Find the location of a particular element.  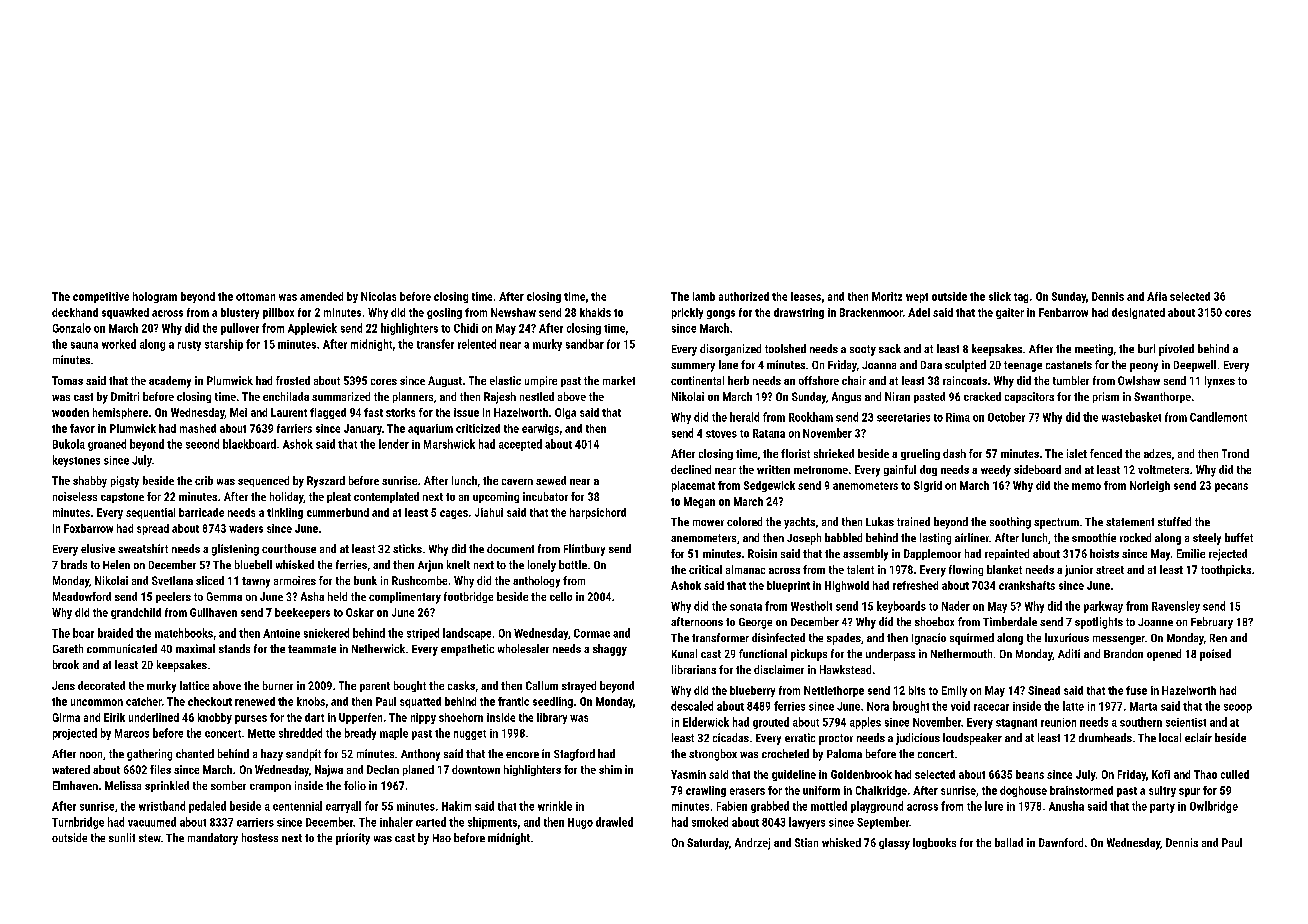

pedaled is located at coordinates (207, 807).
